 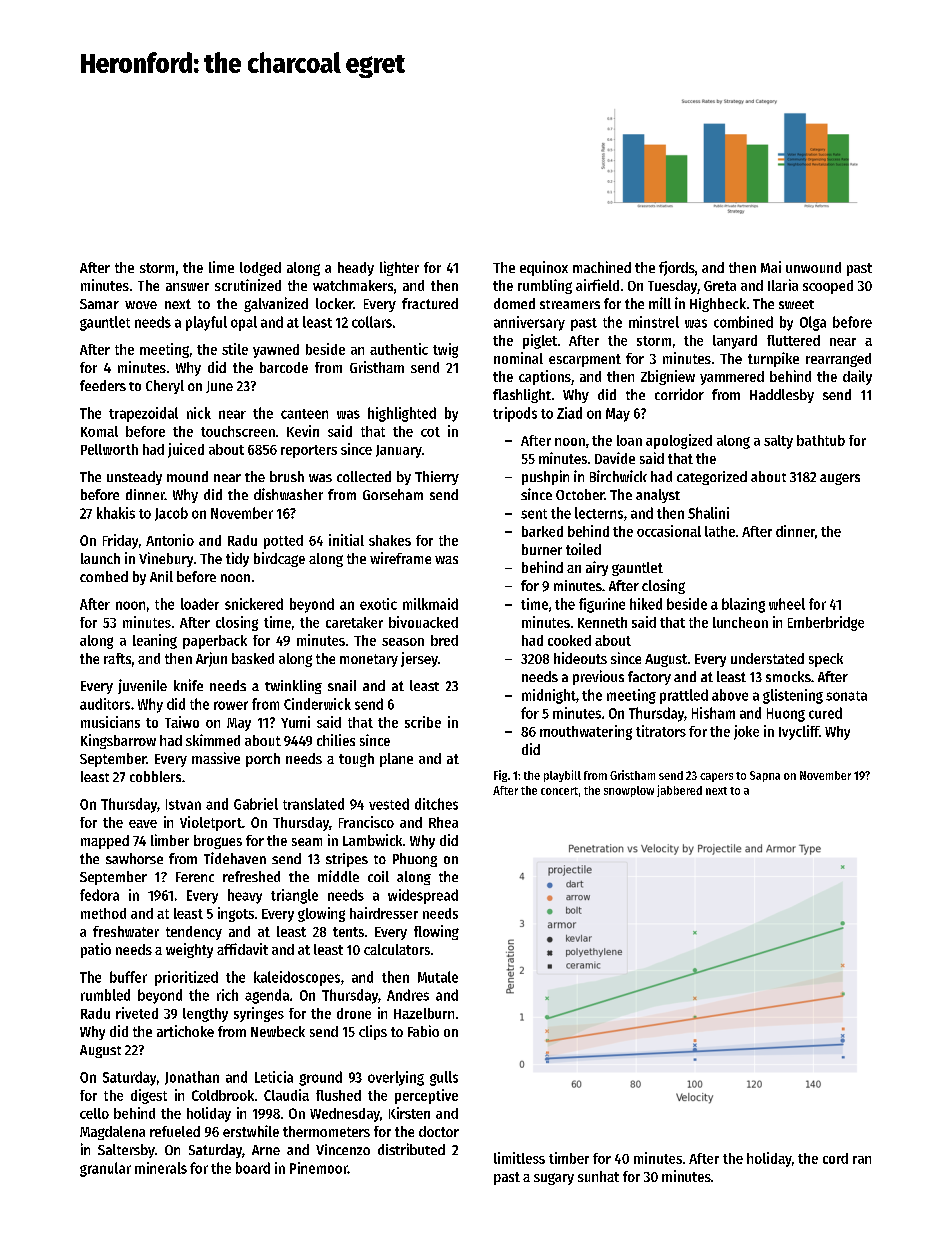 What do you see at coordinates (554, 1179) in the screenshot?
I see `sugary` at bounding box center [554, 1179].
